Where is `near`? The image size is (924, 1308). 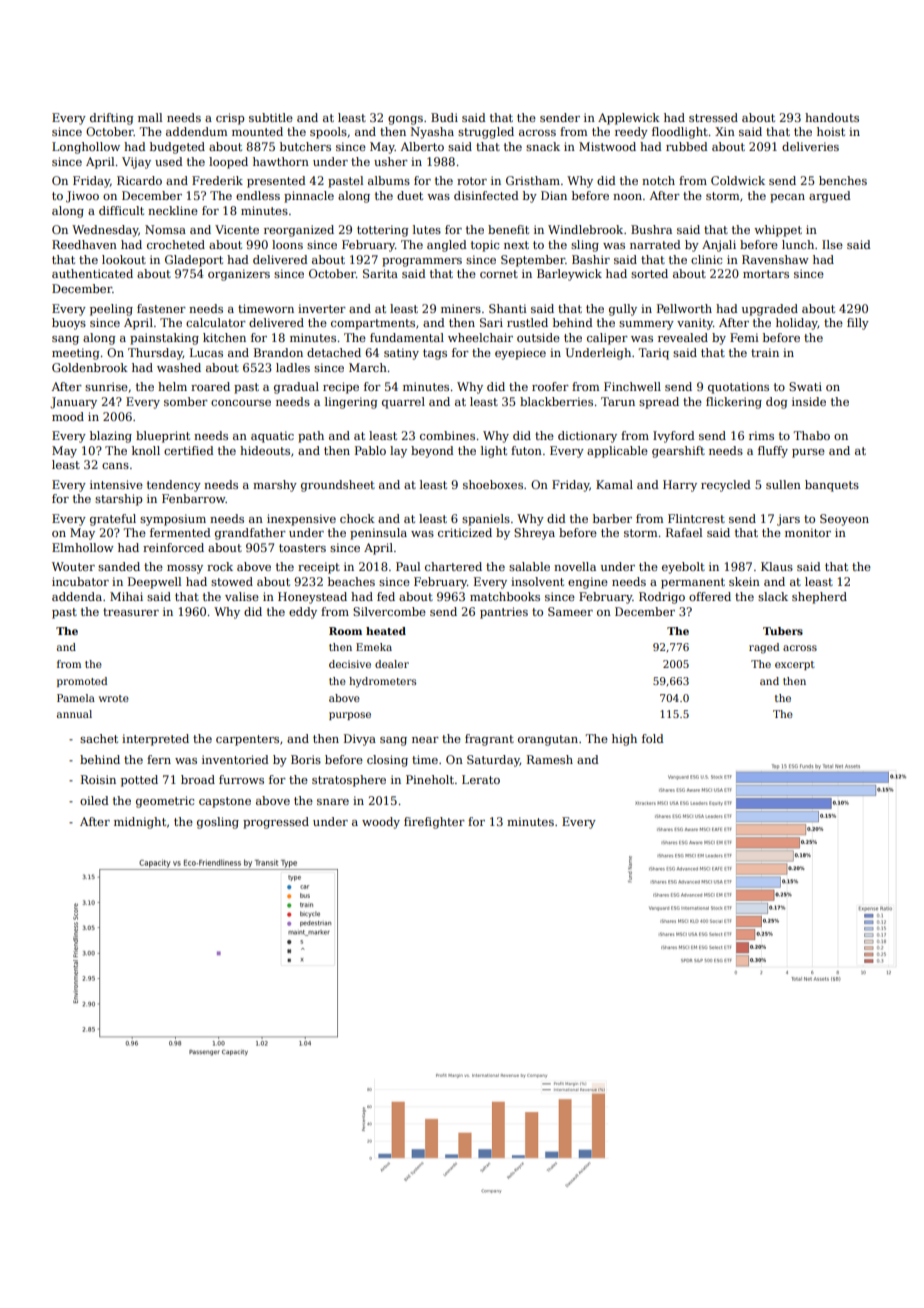 near is located at coordinates (425, 740).
